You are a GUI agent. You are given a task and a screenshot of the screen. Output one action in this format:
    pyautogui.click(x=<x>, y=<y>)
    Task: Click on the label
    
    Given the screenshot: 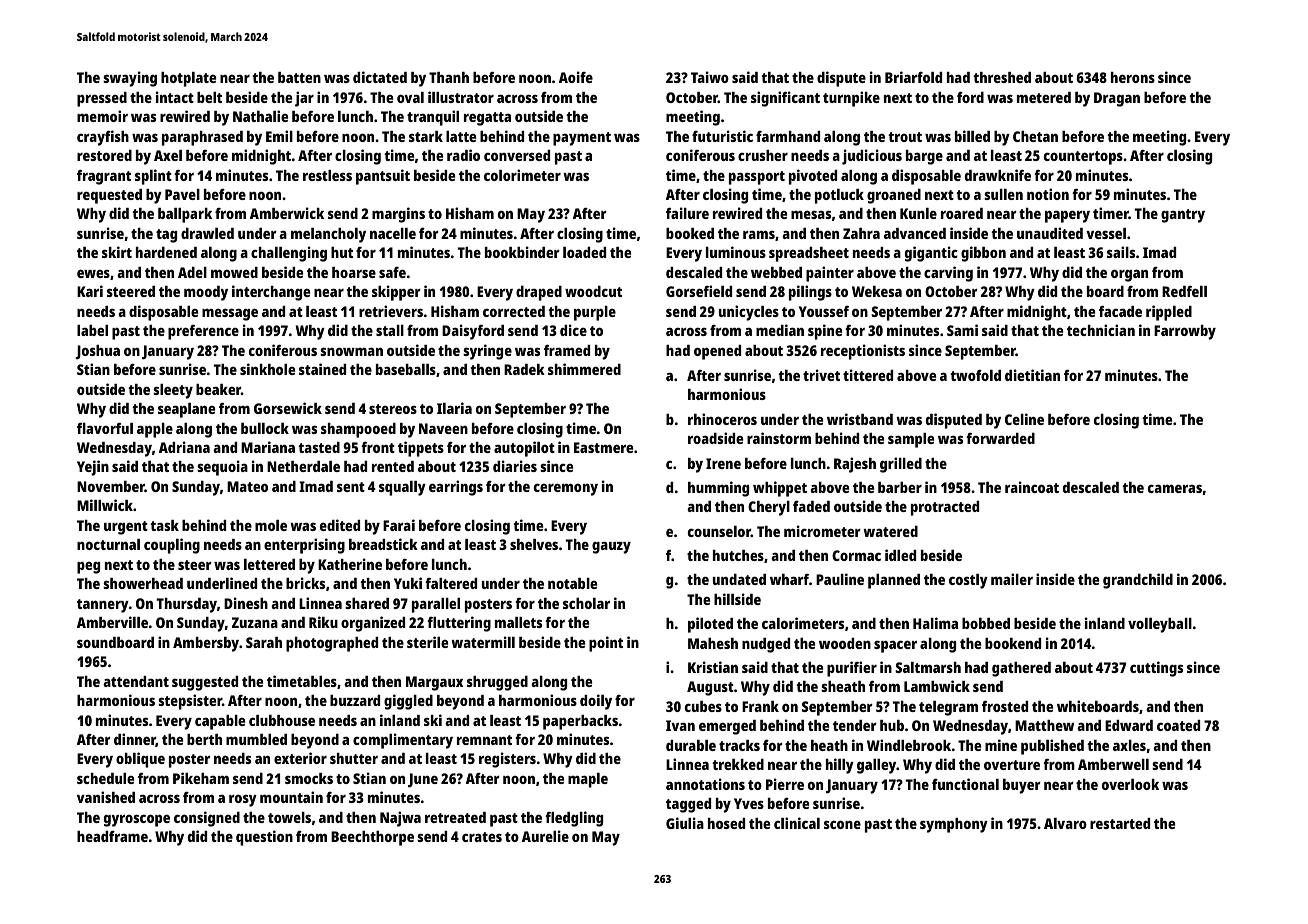 What is the action you would take?
    pyautogui.click(x=92, y=330)
